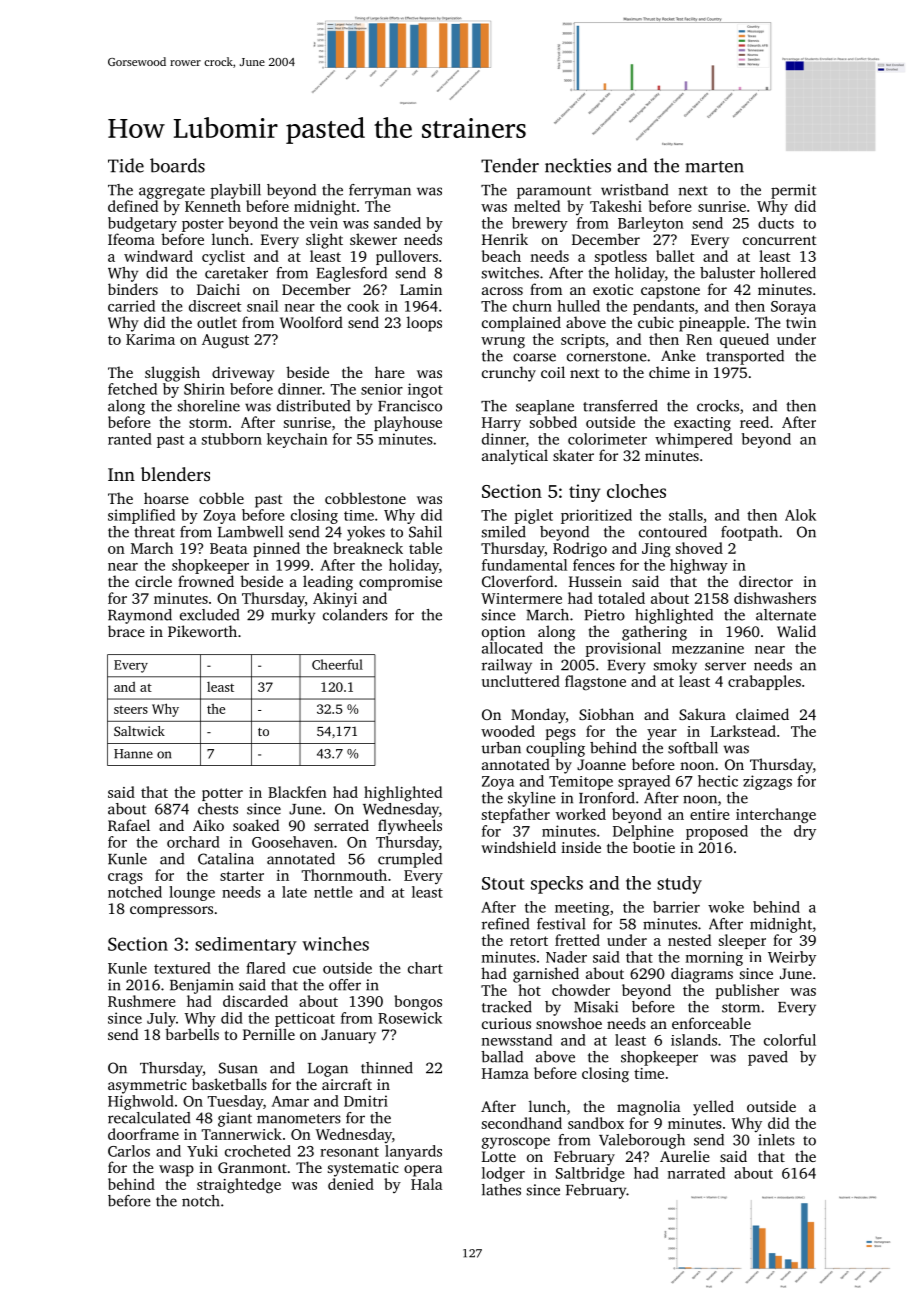 This image has height=1308, width=924. I want to click on Hanne, so click(133, 754).
